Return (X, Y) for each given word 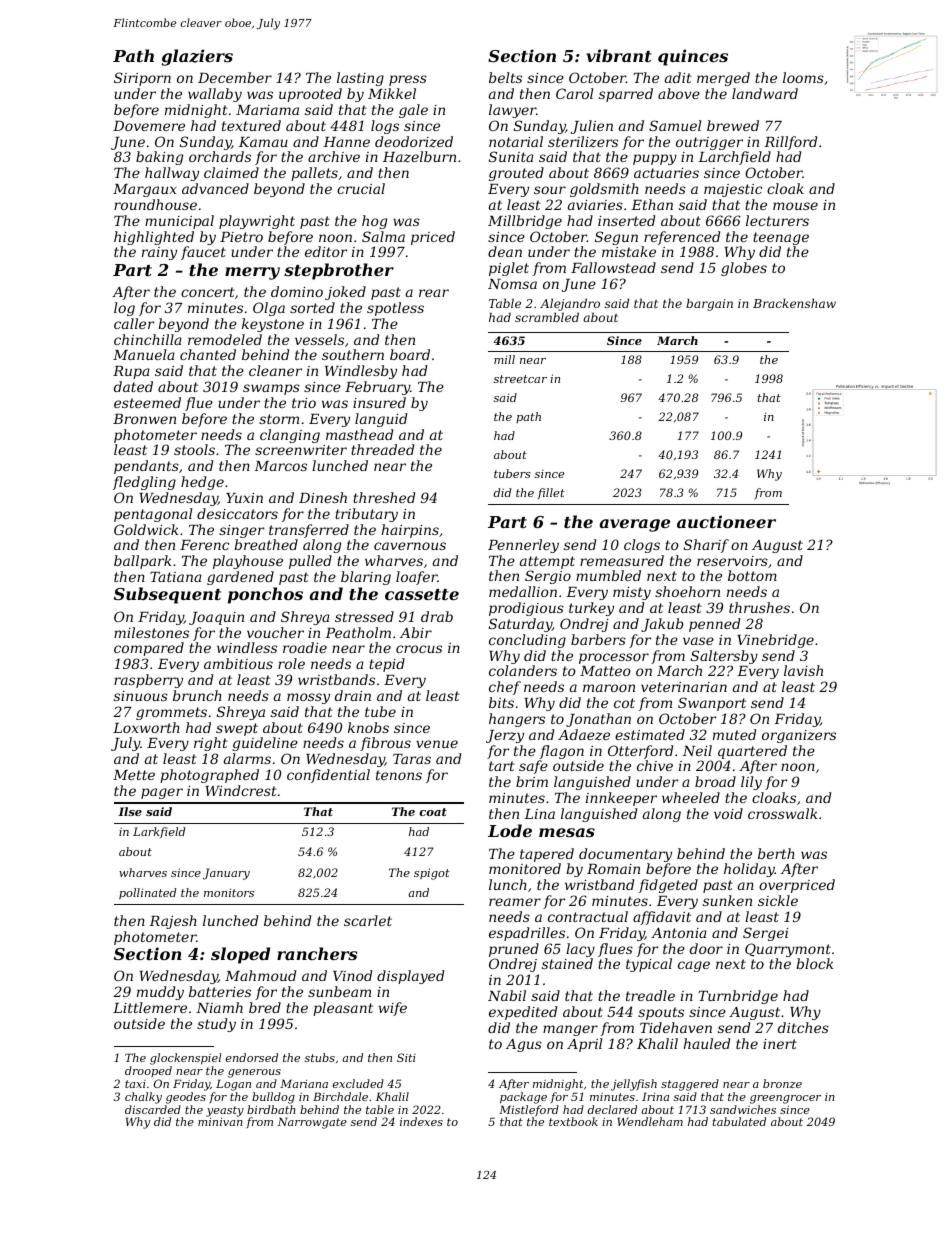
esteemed (147, 402)
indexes (421, 1121)
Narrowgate (312, 1123)
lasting (360, 79)
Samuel (675, 125)
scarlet (368, 920)
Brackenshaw (794, 303)
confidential (328, 776)
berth (776, 853)
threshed (384, 497)
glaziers (197, 57)
